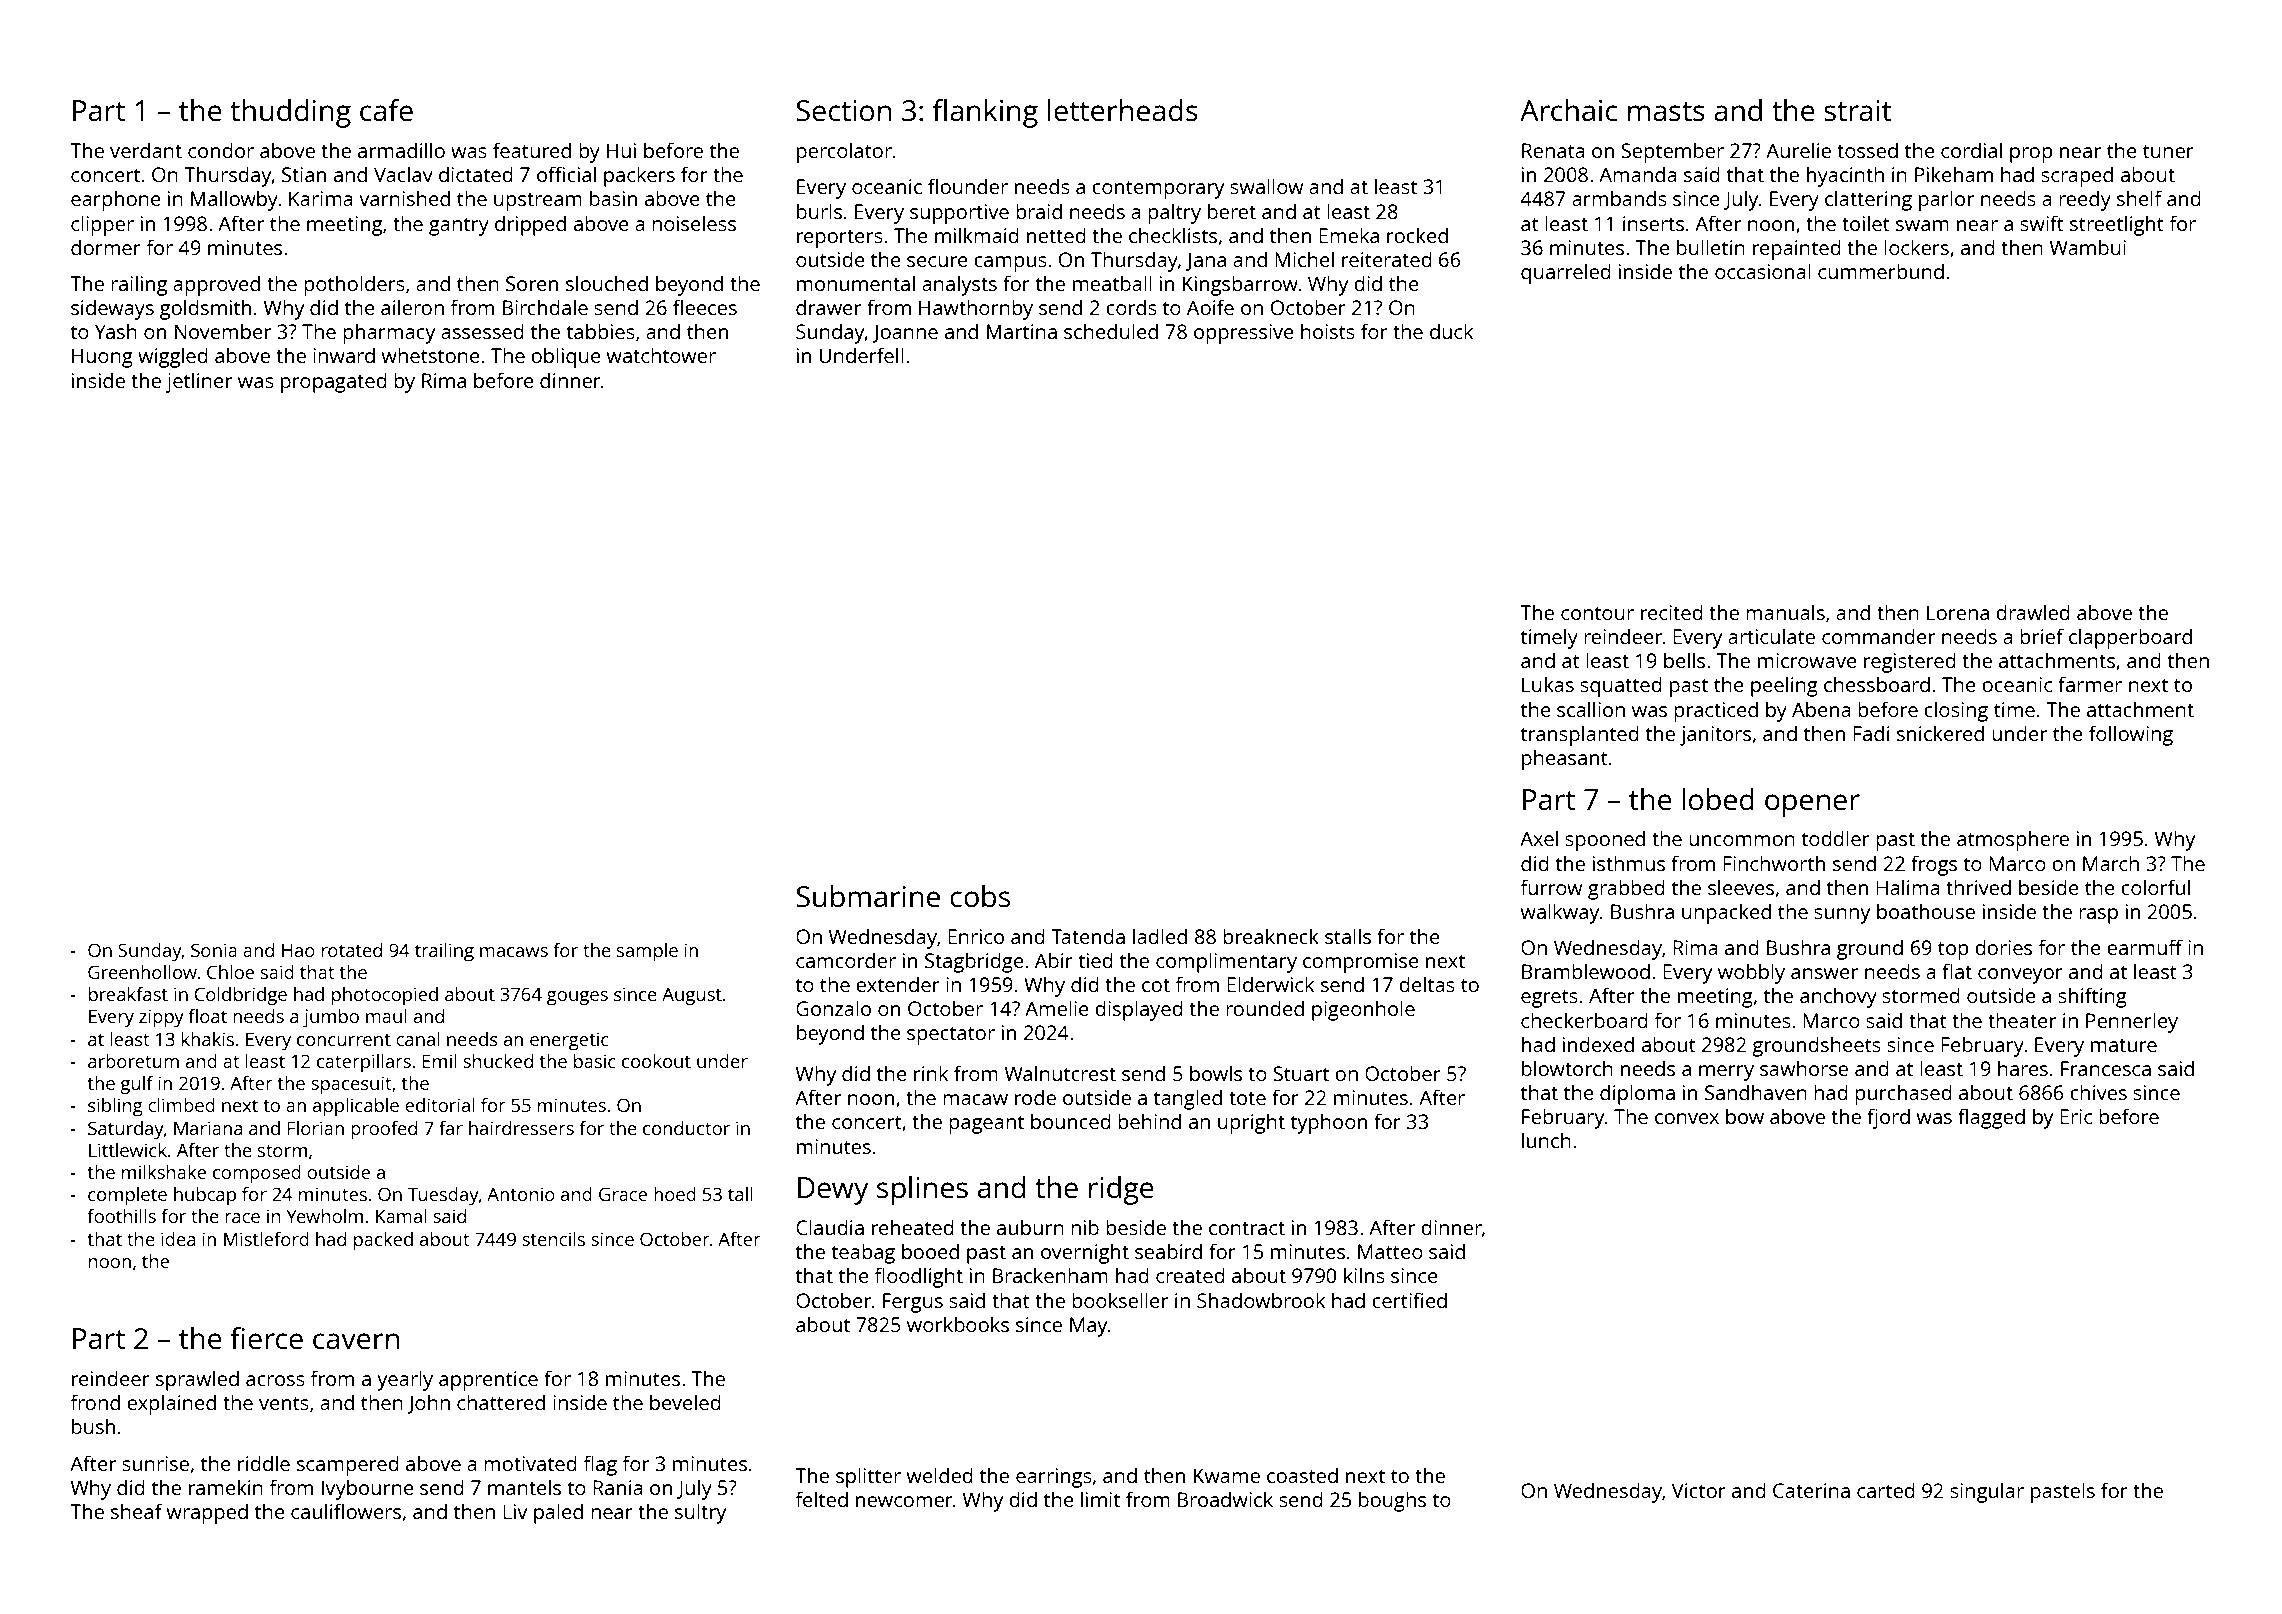  I want to click on sultry, so click(700, 1513).
